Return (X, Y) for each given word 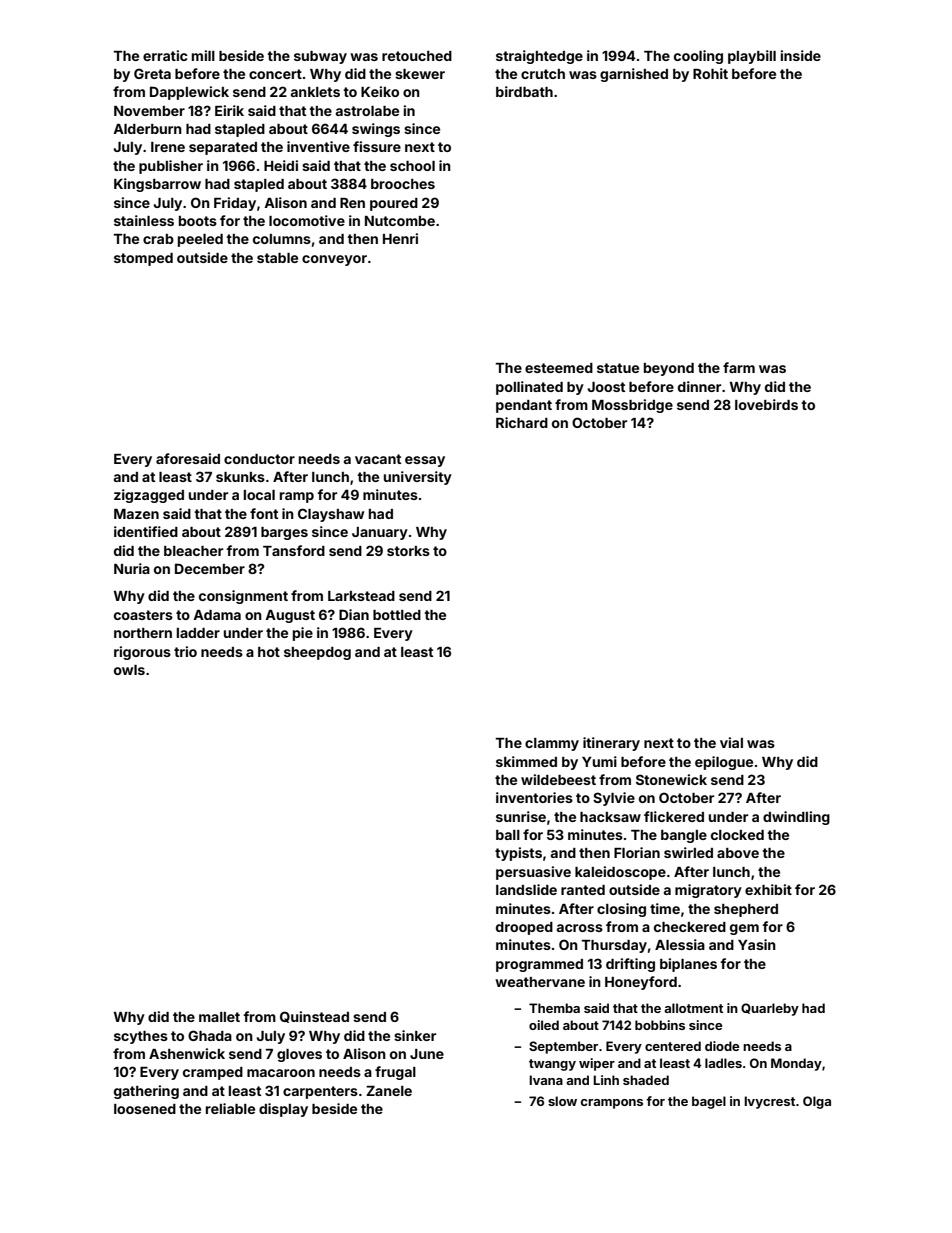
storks (408, 551)
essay (425, 461)
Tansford (294, 550)
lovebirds (766, 404)
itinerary (611, 744)
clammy (552, 744)
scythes (141, 1037)
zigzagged (149, 496)
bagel (709, 1102)
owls (129, 670)
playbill (752, 57)
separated (223, 148)
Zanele (389, 1091)
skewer (420, 74)
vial (731, 742)
